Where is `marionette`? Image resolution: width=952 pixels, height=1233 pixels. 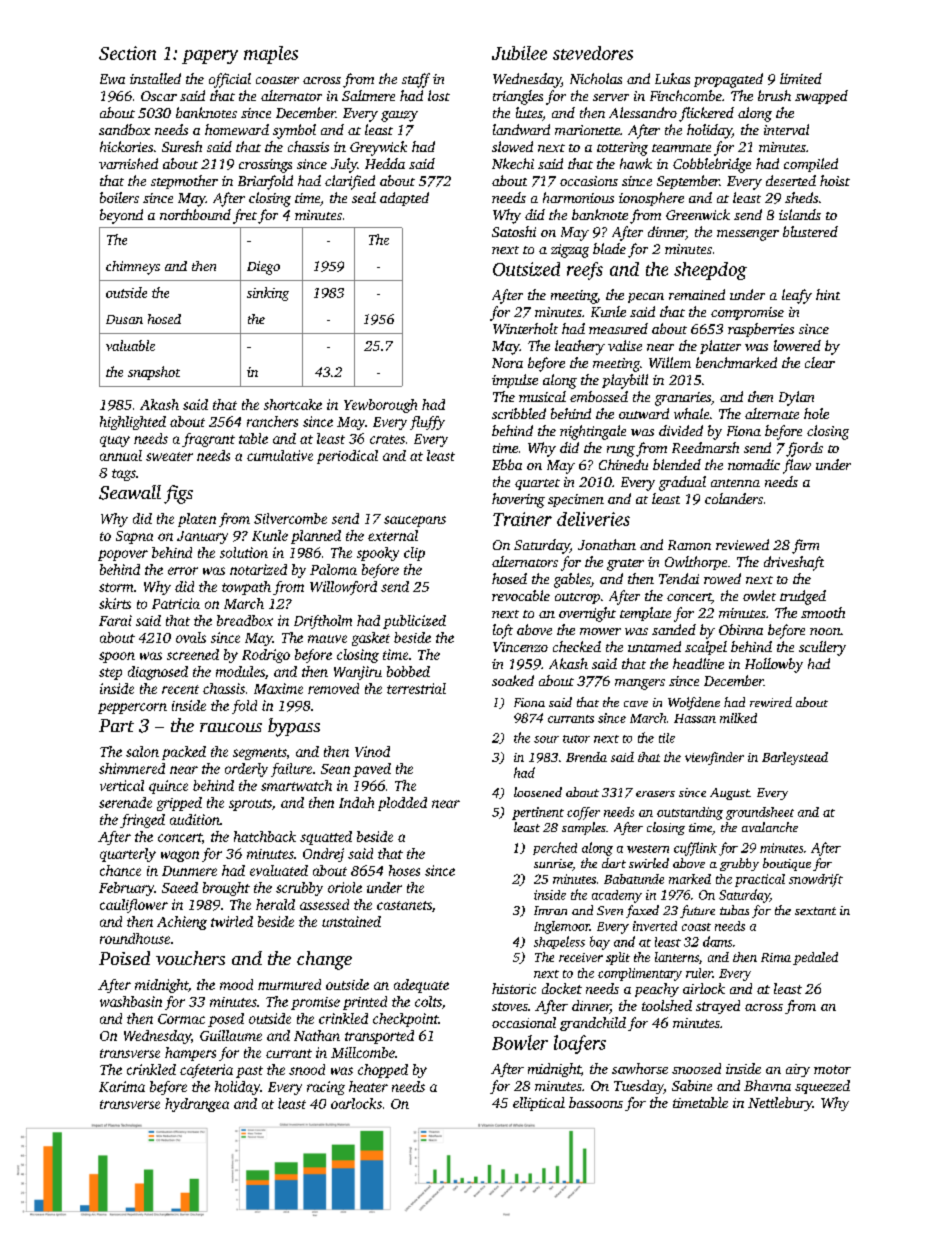 marionette is located at coordinates (587, 130).
